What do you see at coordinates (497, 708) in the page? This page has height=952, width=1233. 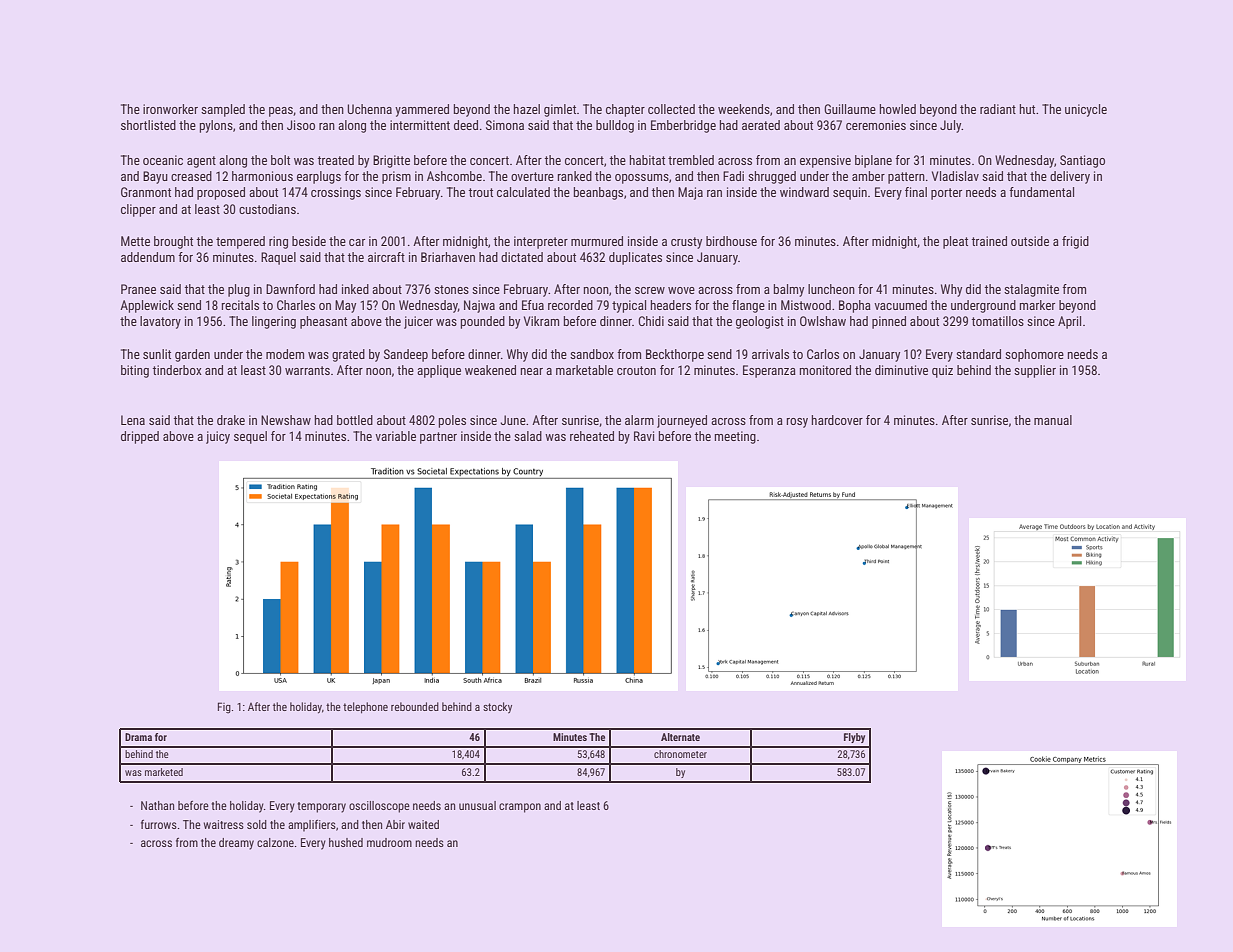 I see `stocky` at bounding box center [497, 708].
